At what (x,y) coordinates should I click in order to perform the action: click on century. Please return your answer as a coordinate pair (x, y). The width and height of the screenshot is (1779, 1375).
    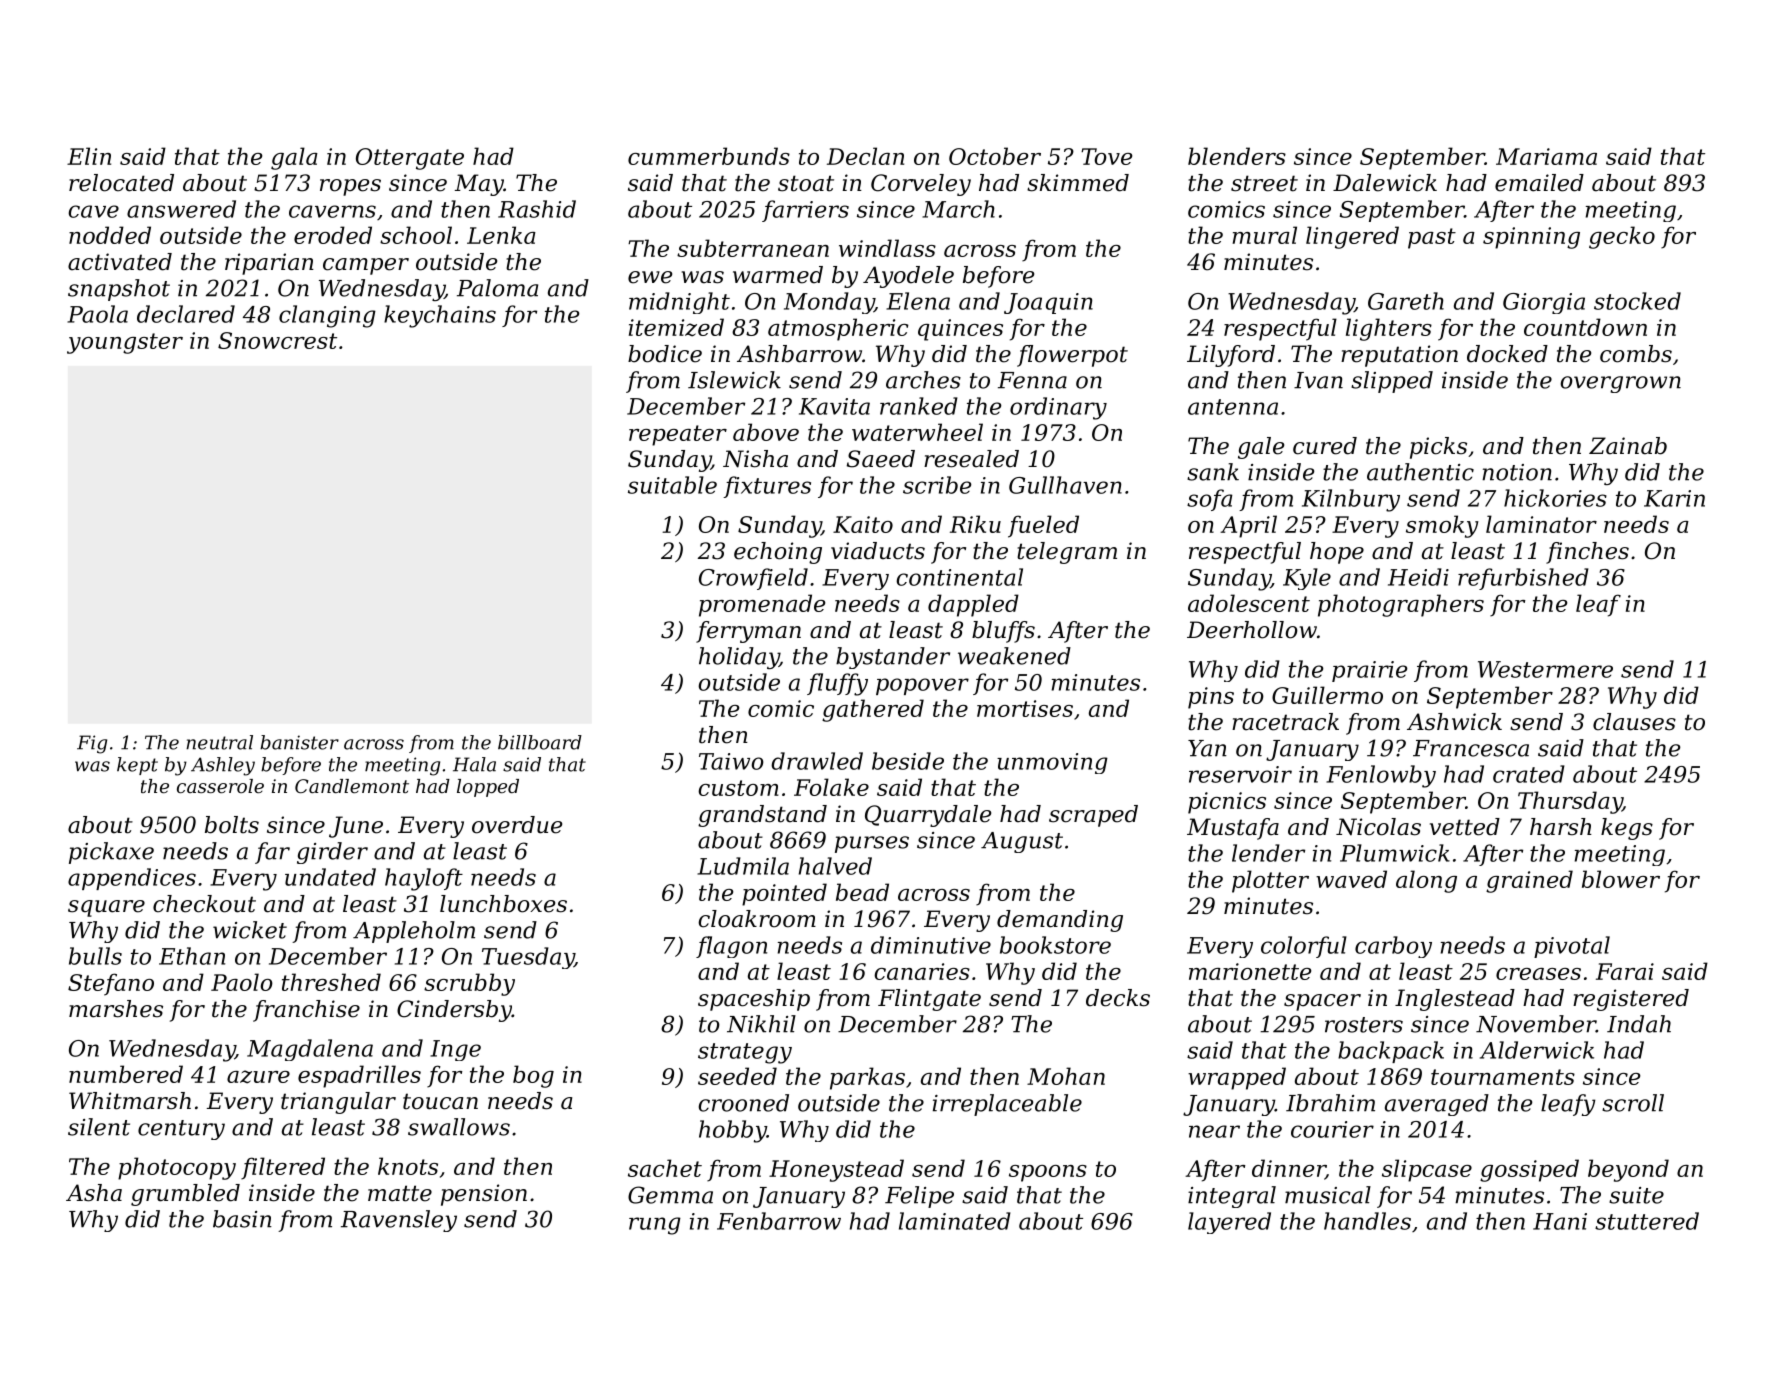
    Looking at the image, I should click on (181, 1130).
